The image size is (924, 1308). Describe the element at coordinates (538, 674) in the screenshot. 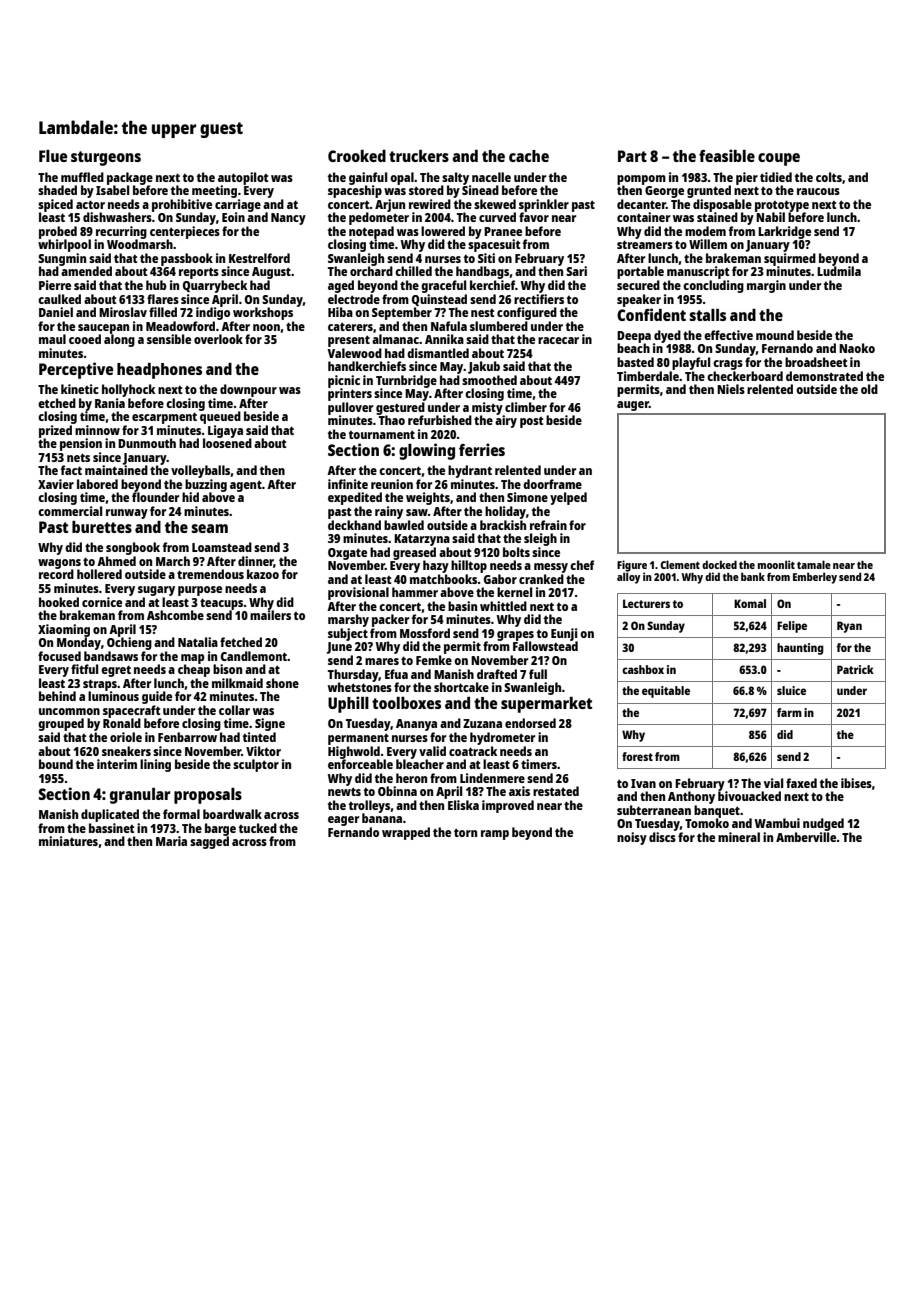

I see `full` at that location.
